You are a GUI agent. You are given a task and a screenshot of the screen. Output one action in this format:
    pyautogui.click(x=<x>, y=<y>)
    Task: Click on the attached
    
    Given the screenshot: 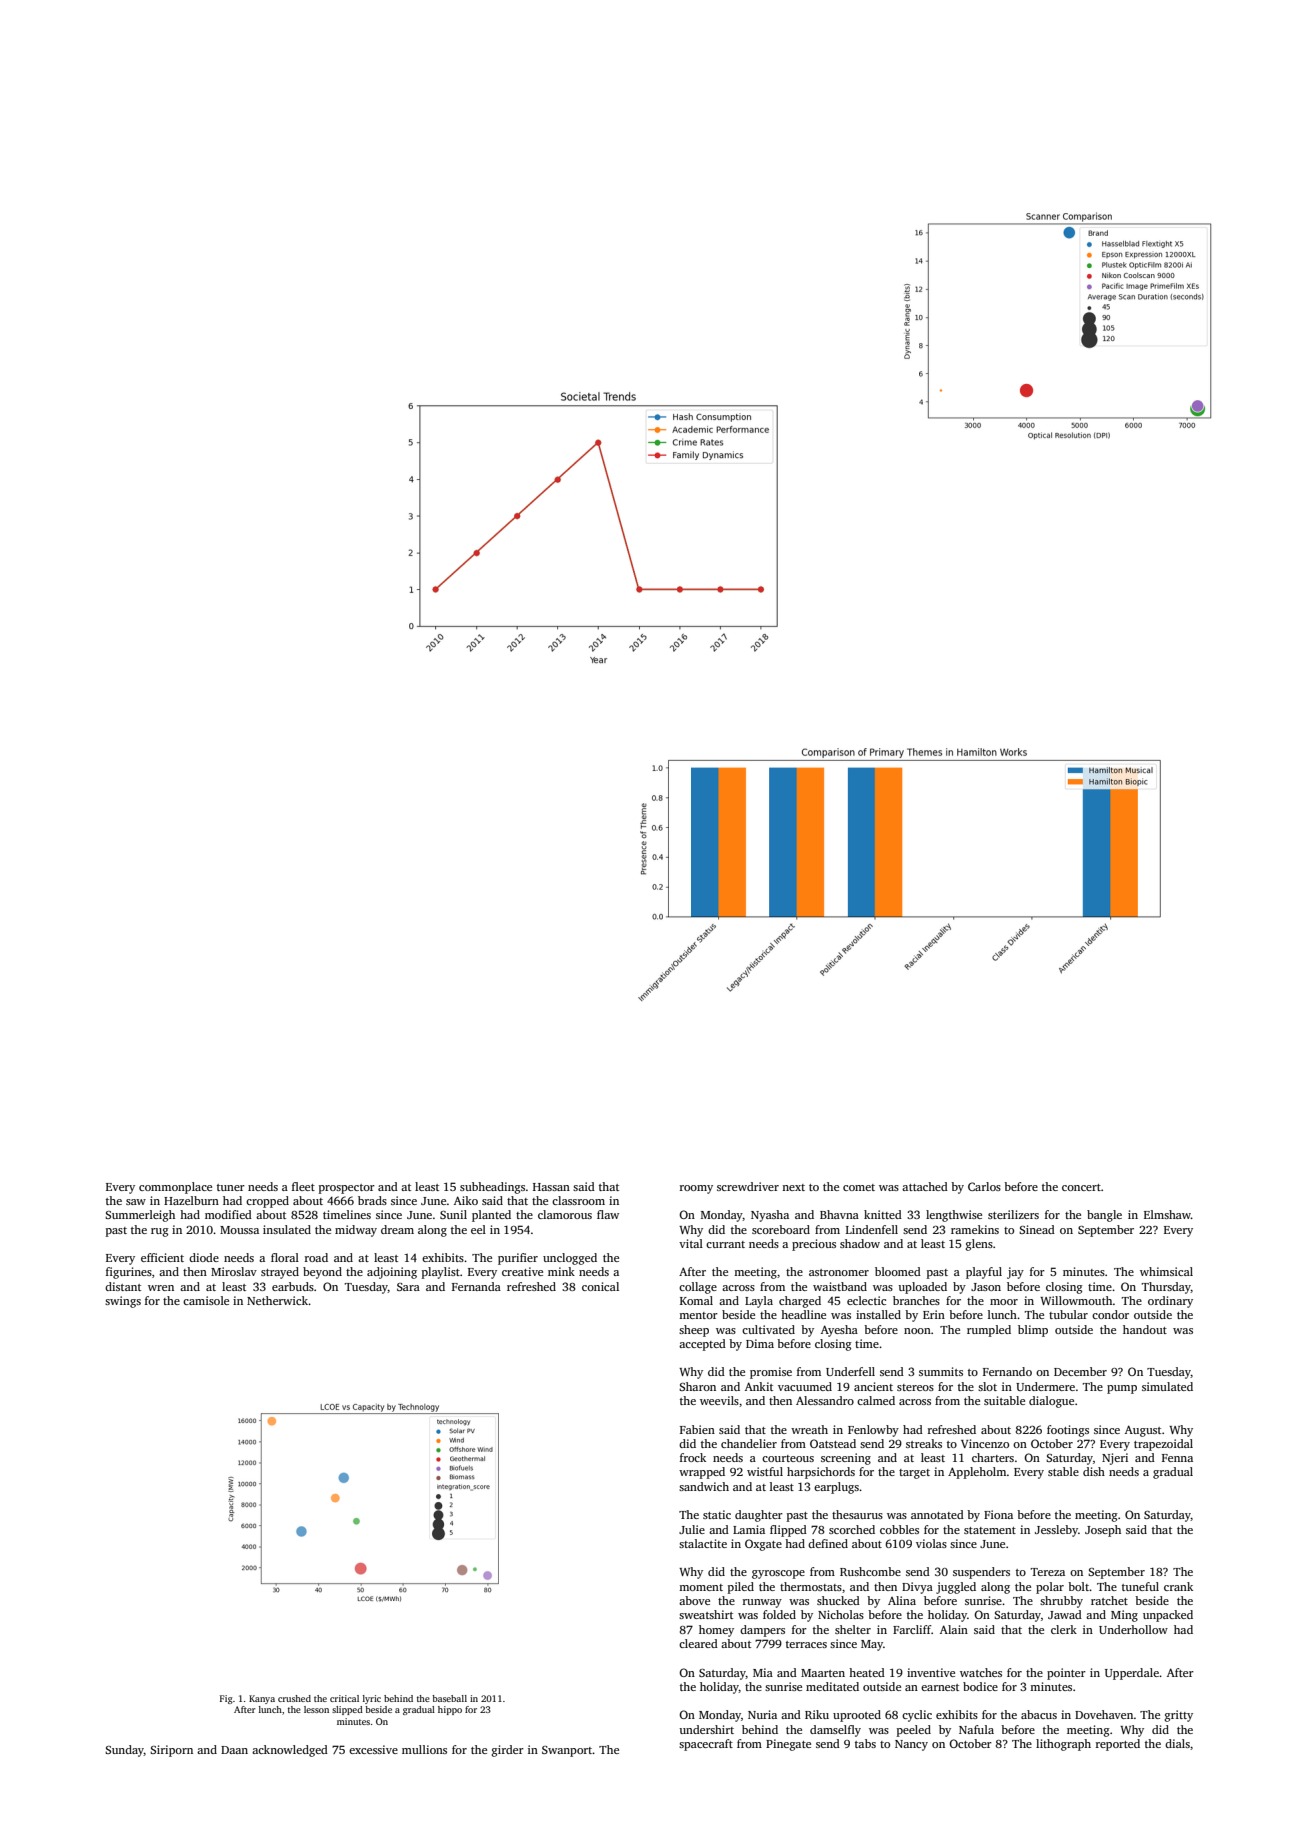 What is the action you would take?
    pyautogui.click(x=925, y=1186)
